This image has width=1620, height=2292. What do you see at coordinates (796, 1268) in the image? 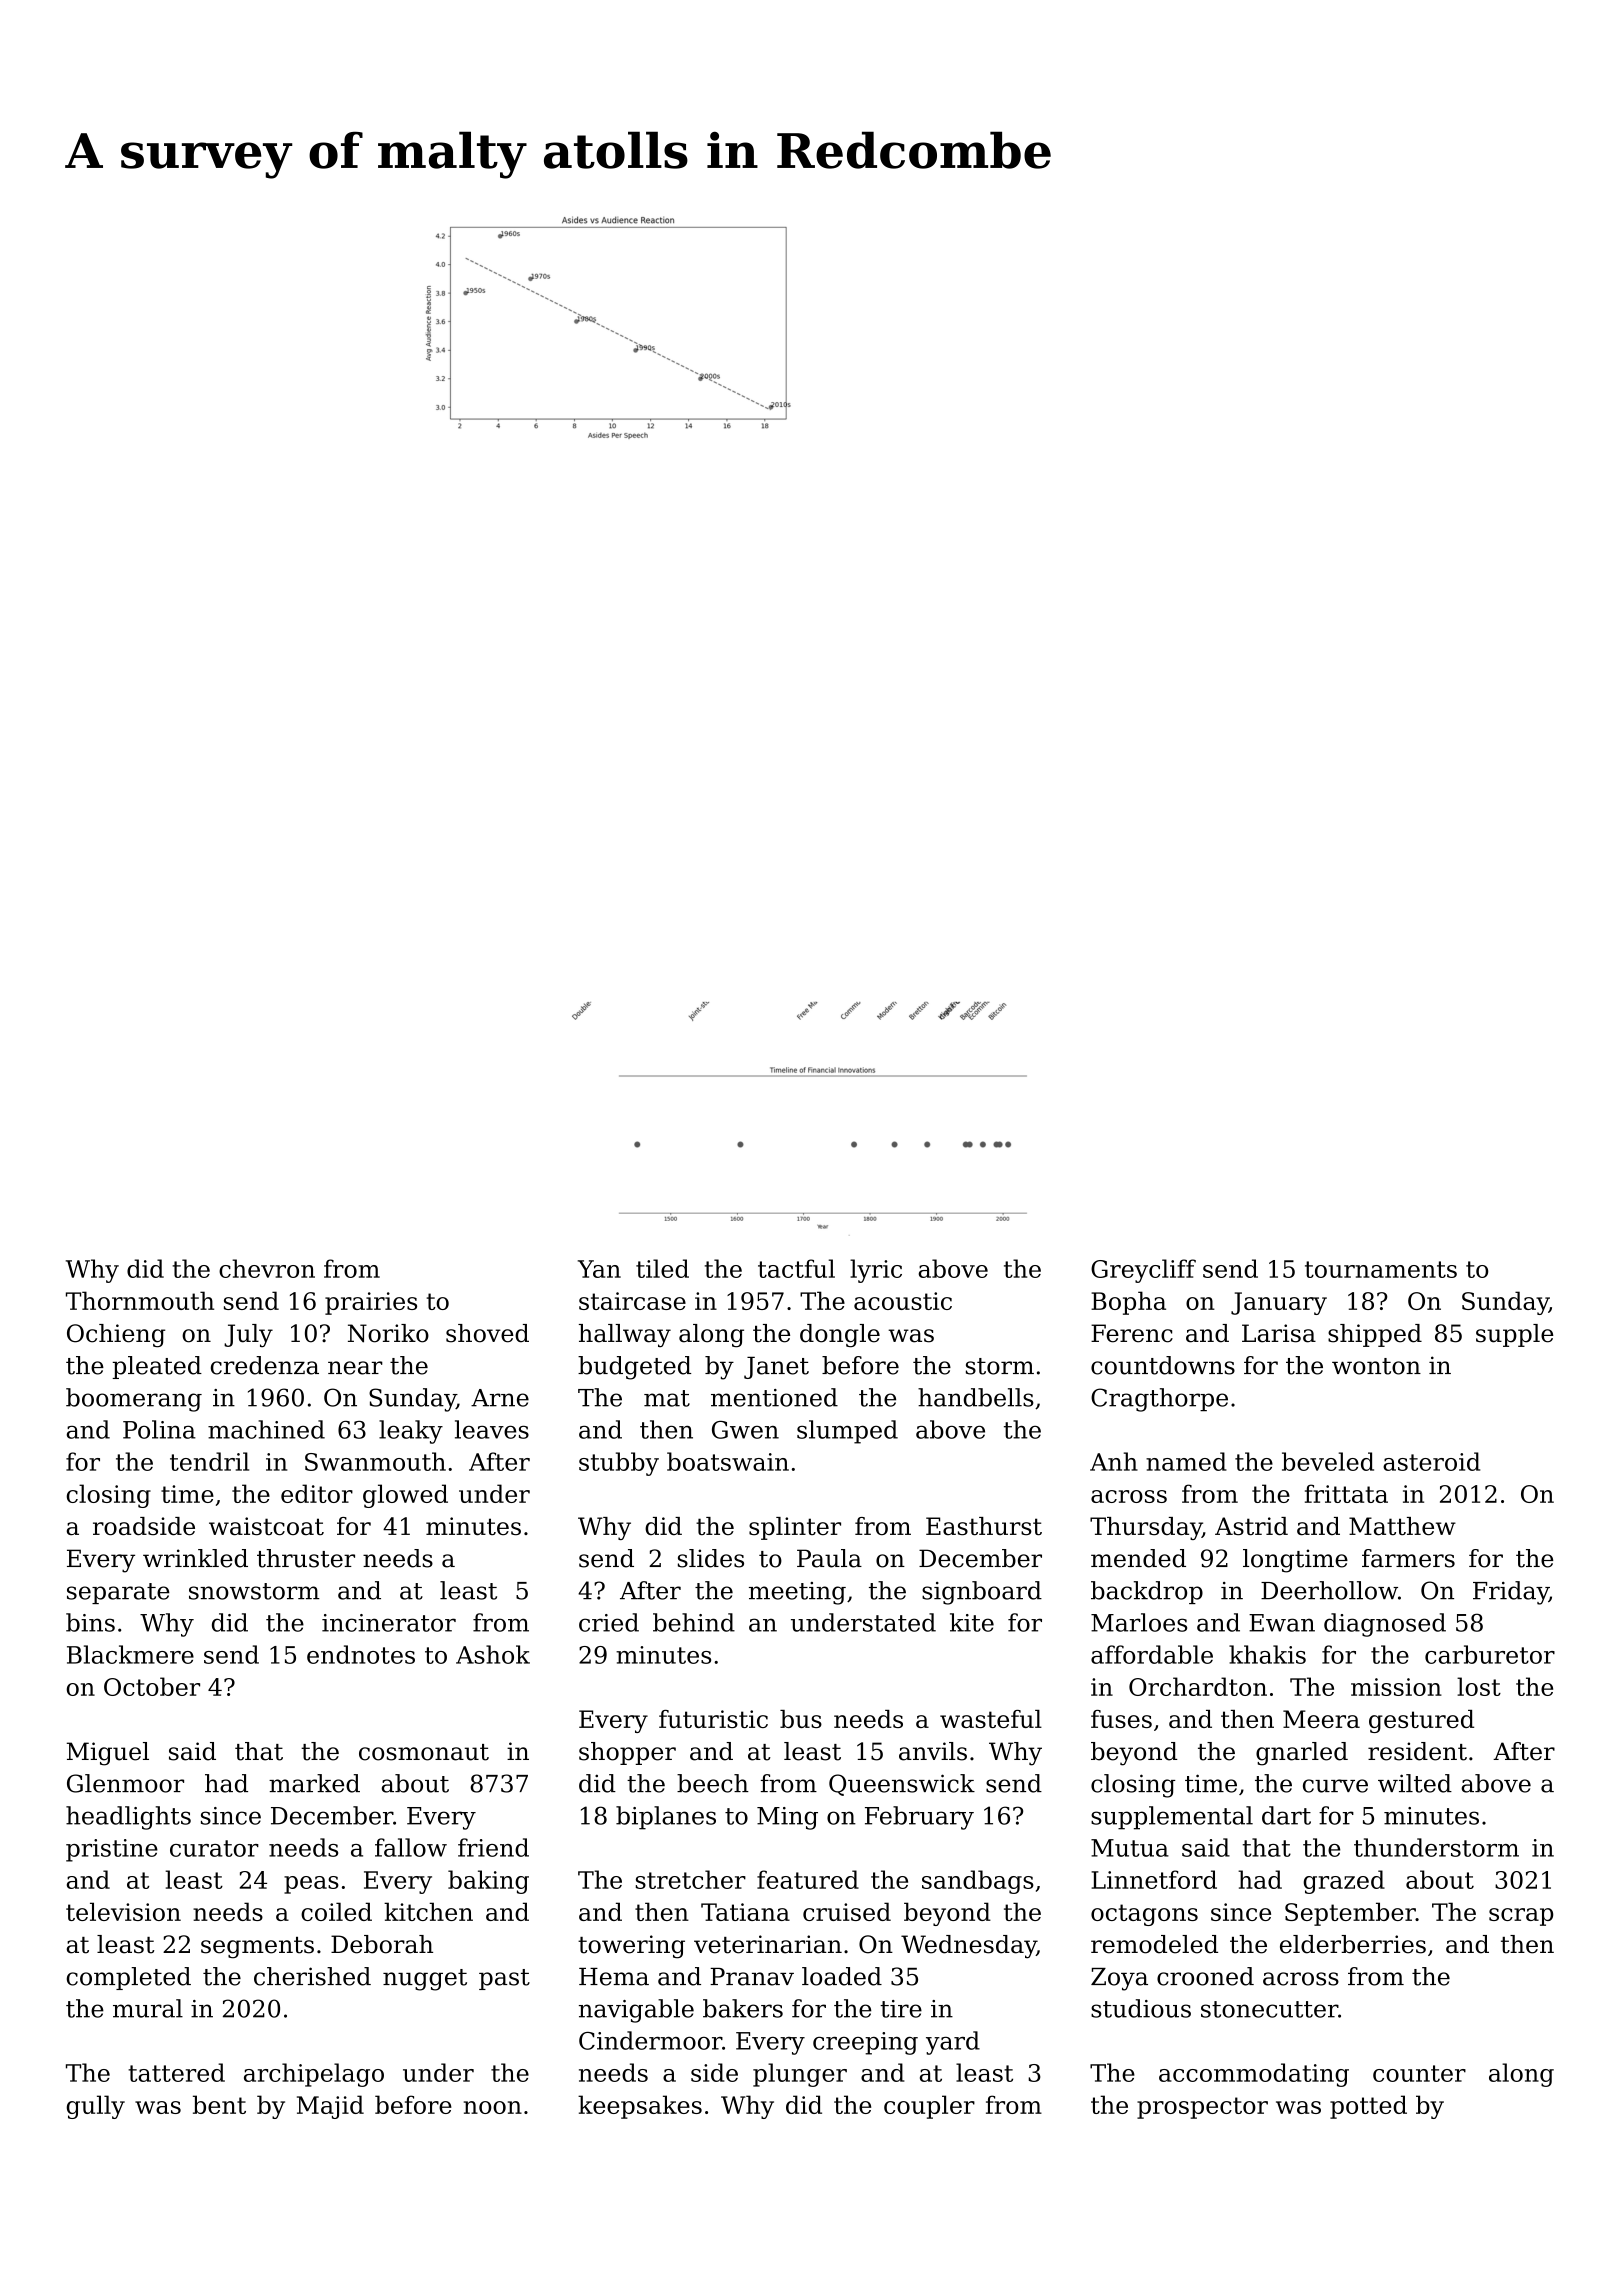
I see `tactful` at bounding box center [796, 1268].
